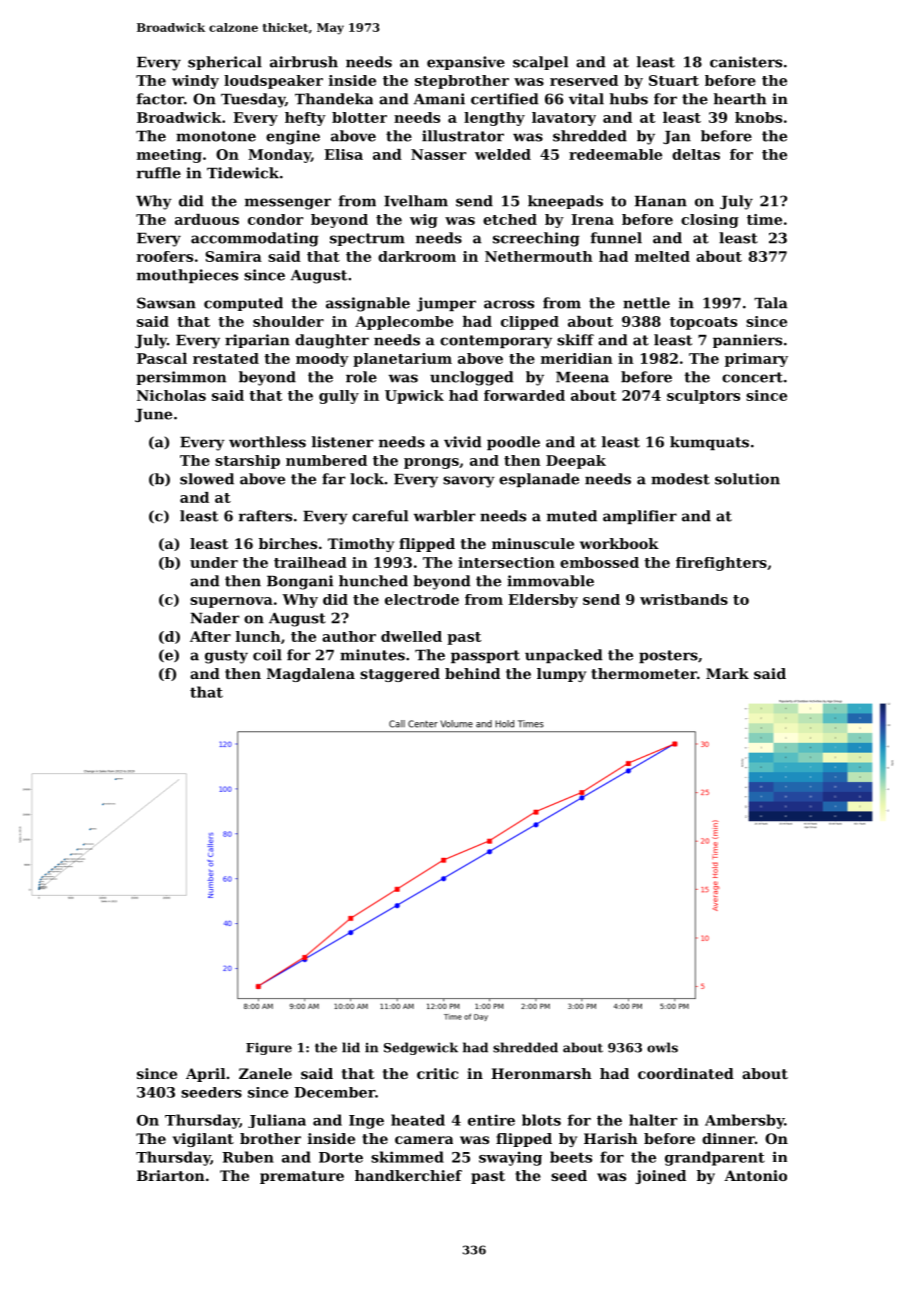 The image size is (924, 1314). I want to click on passport, so click(485, 656).
